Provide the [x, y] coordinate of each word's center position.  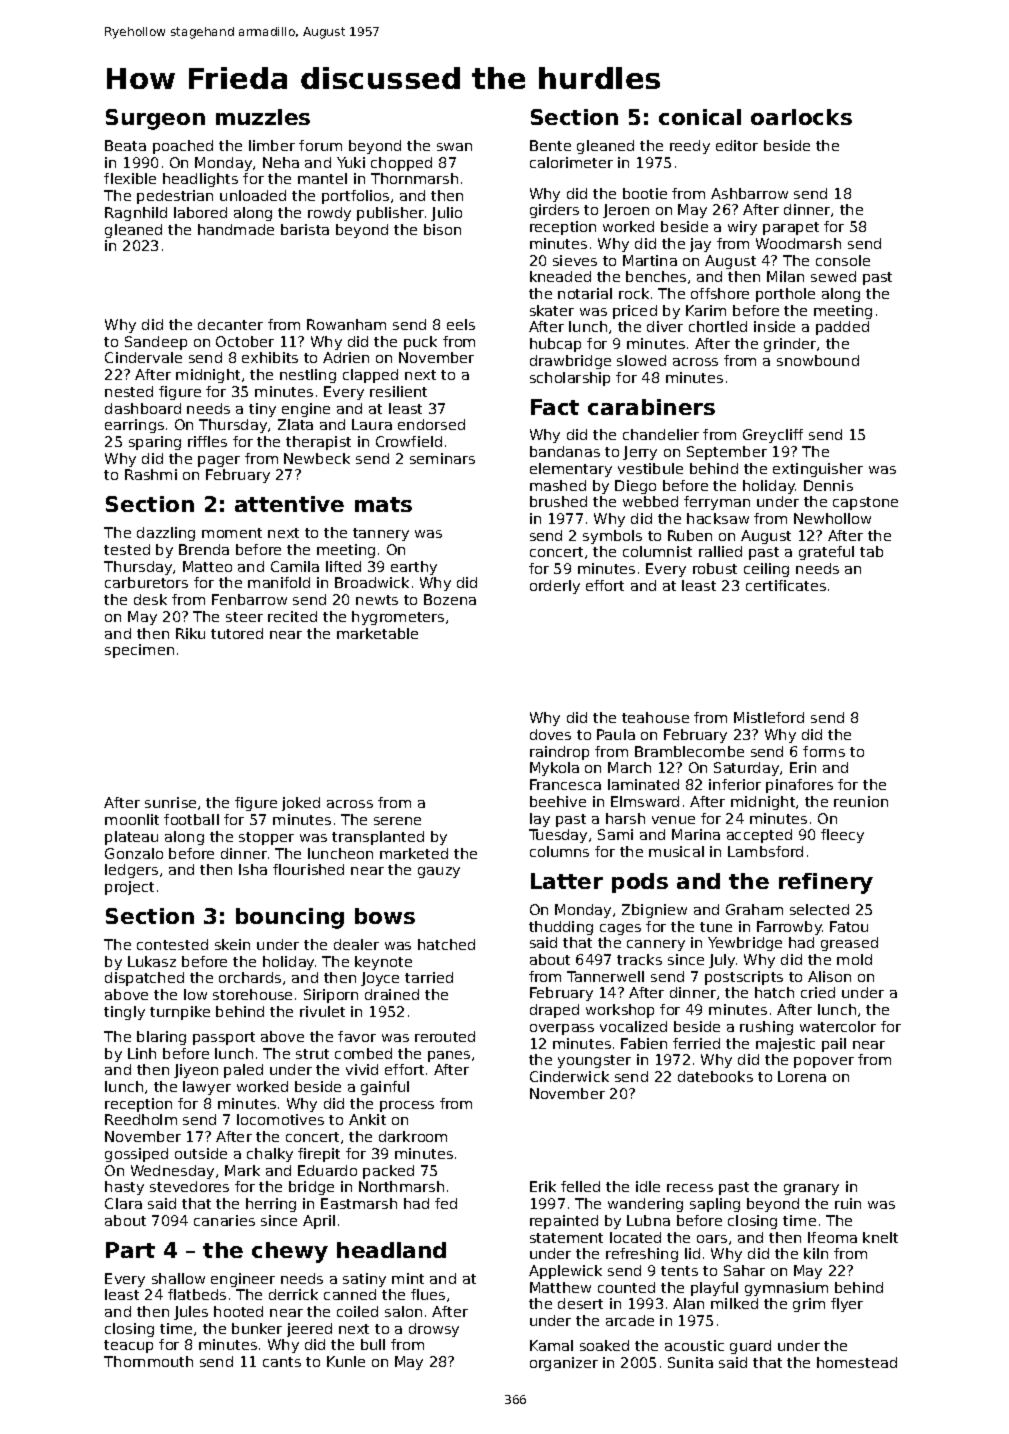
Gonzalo [134, 853]
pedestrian [175, 197]
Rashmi [151, 474]
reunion [861, 801]
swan [454, 147]
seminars [442, 458]
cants [282, 1362]
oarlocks [801, 117]
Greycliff [773, 436]
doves [550, 734]
